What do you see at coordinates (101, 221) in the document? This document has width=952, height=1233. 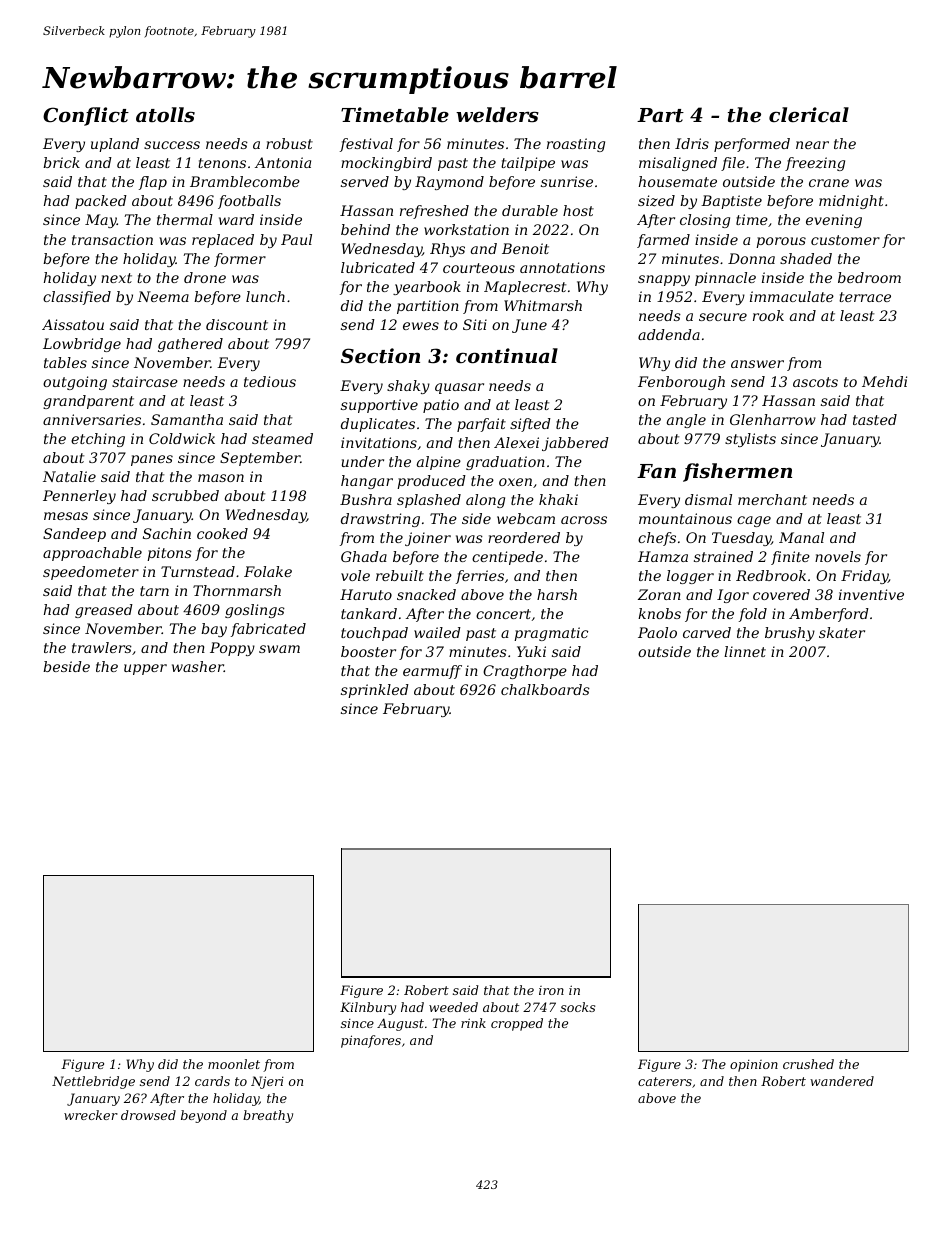 I see `May` at bounding box center [101, 221].
